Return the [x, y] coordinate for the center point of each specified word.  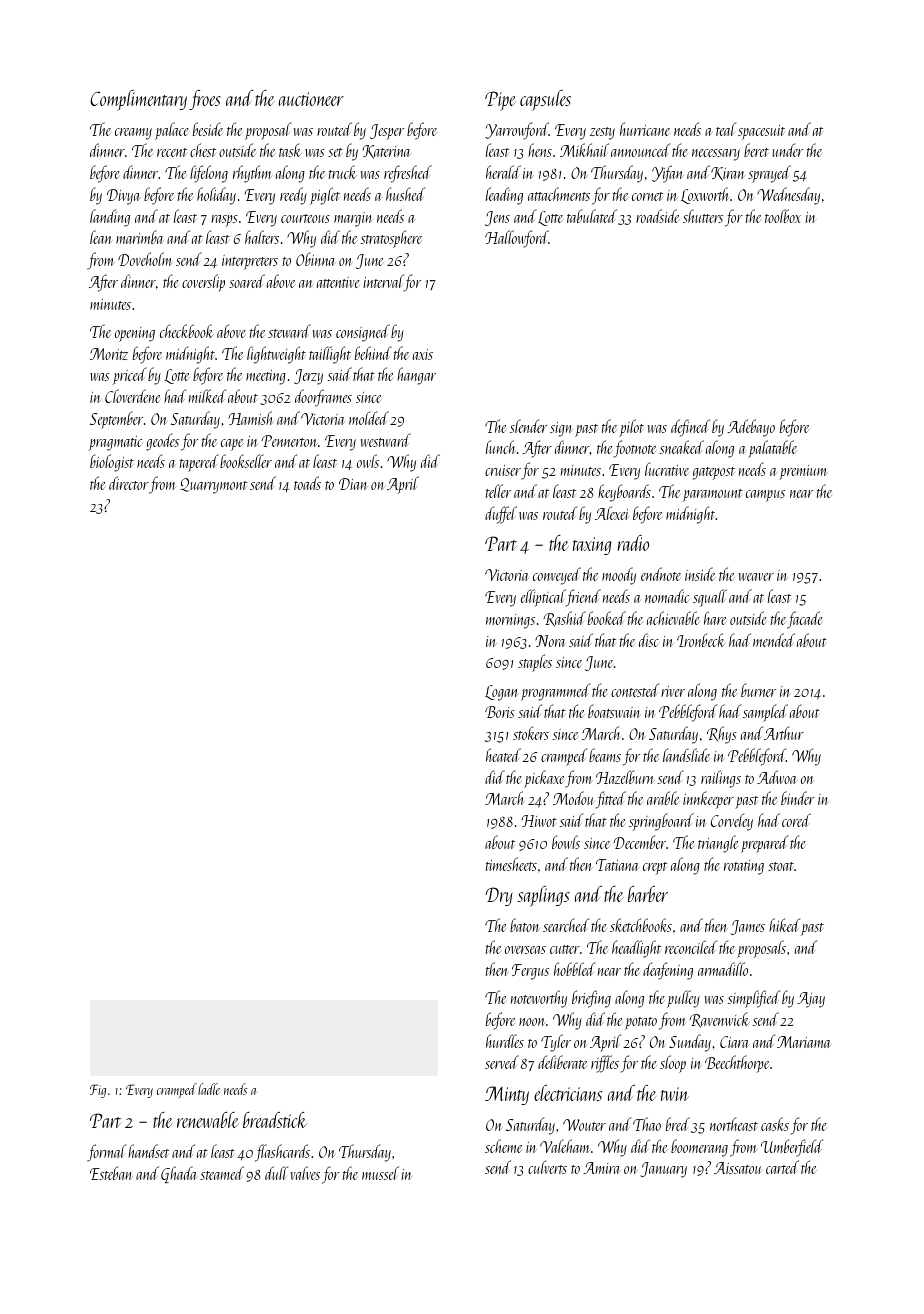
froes [205, 100]
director [129, 483]
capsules [545, 100]
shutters [703, 216]
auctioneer [311, 99]
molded [369, 418]
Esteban [111, 1173]
